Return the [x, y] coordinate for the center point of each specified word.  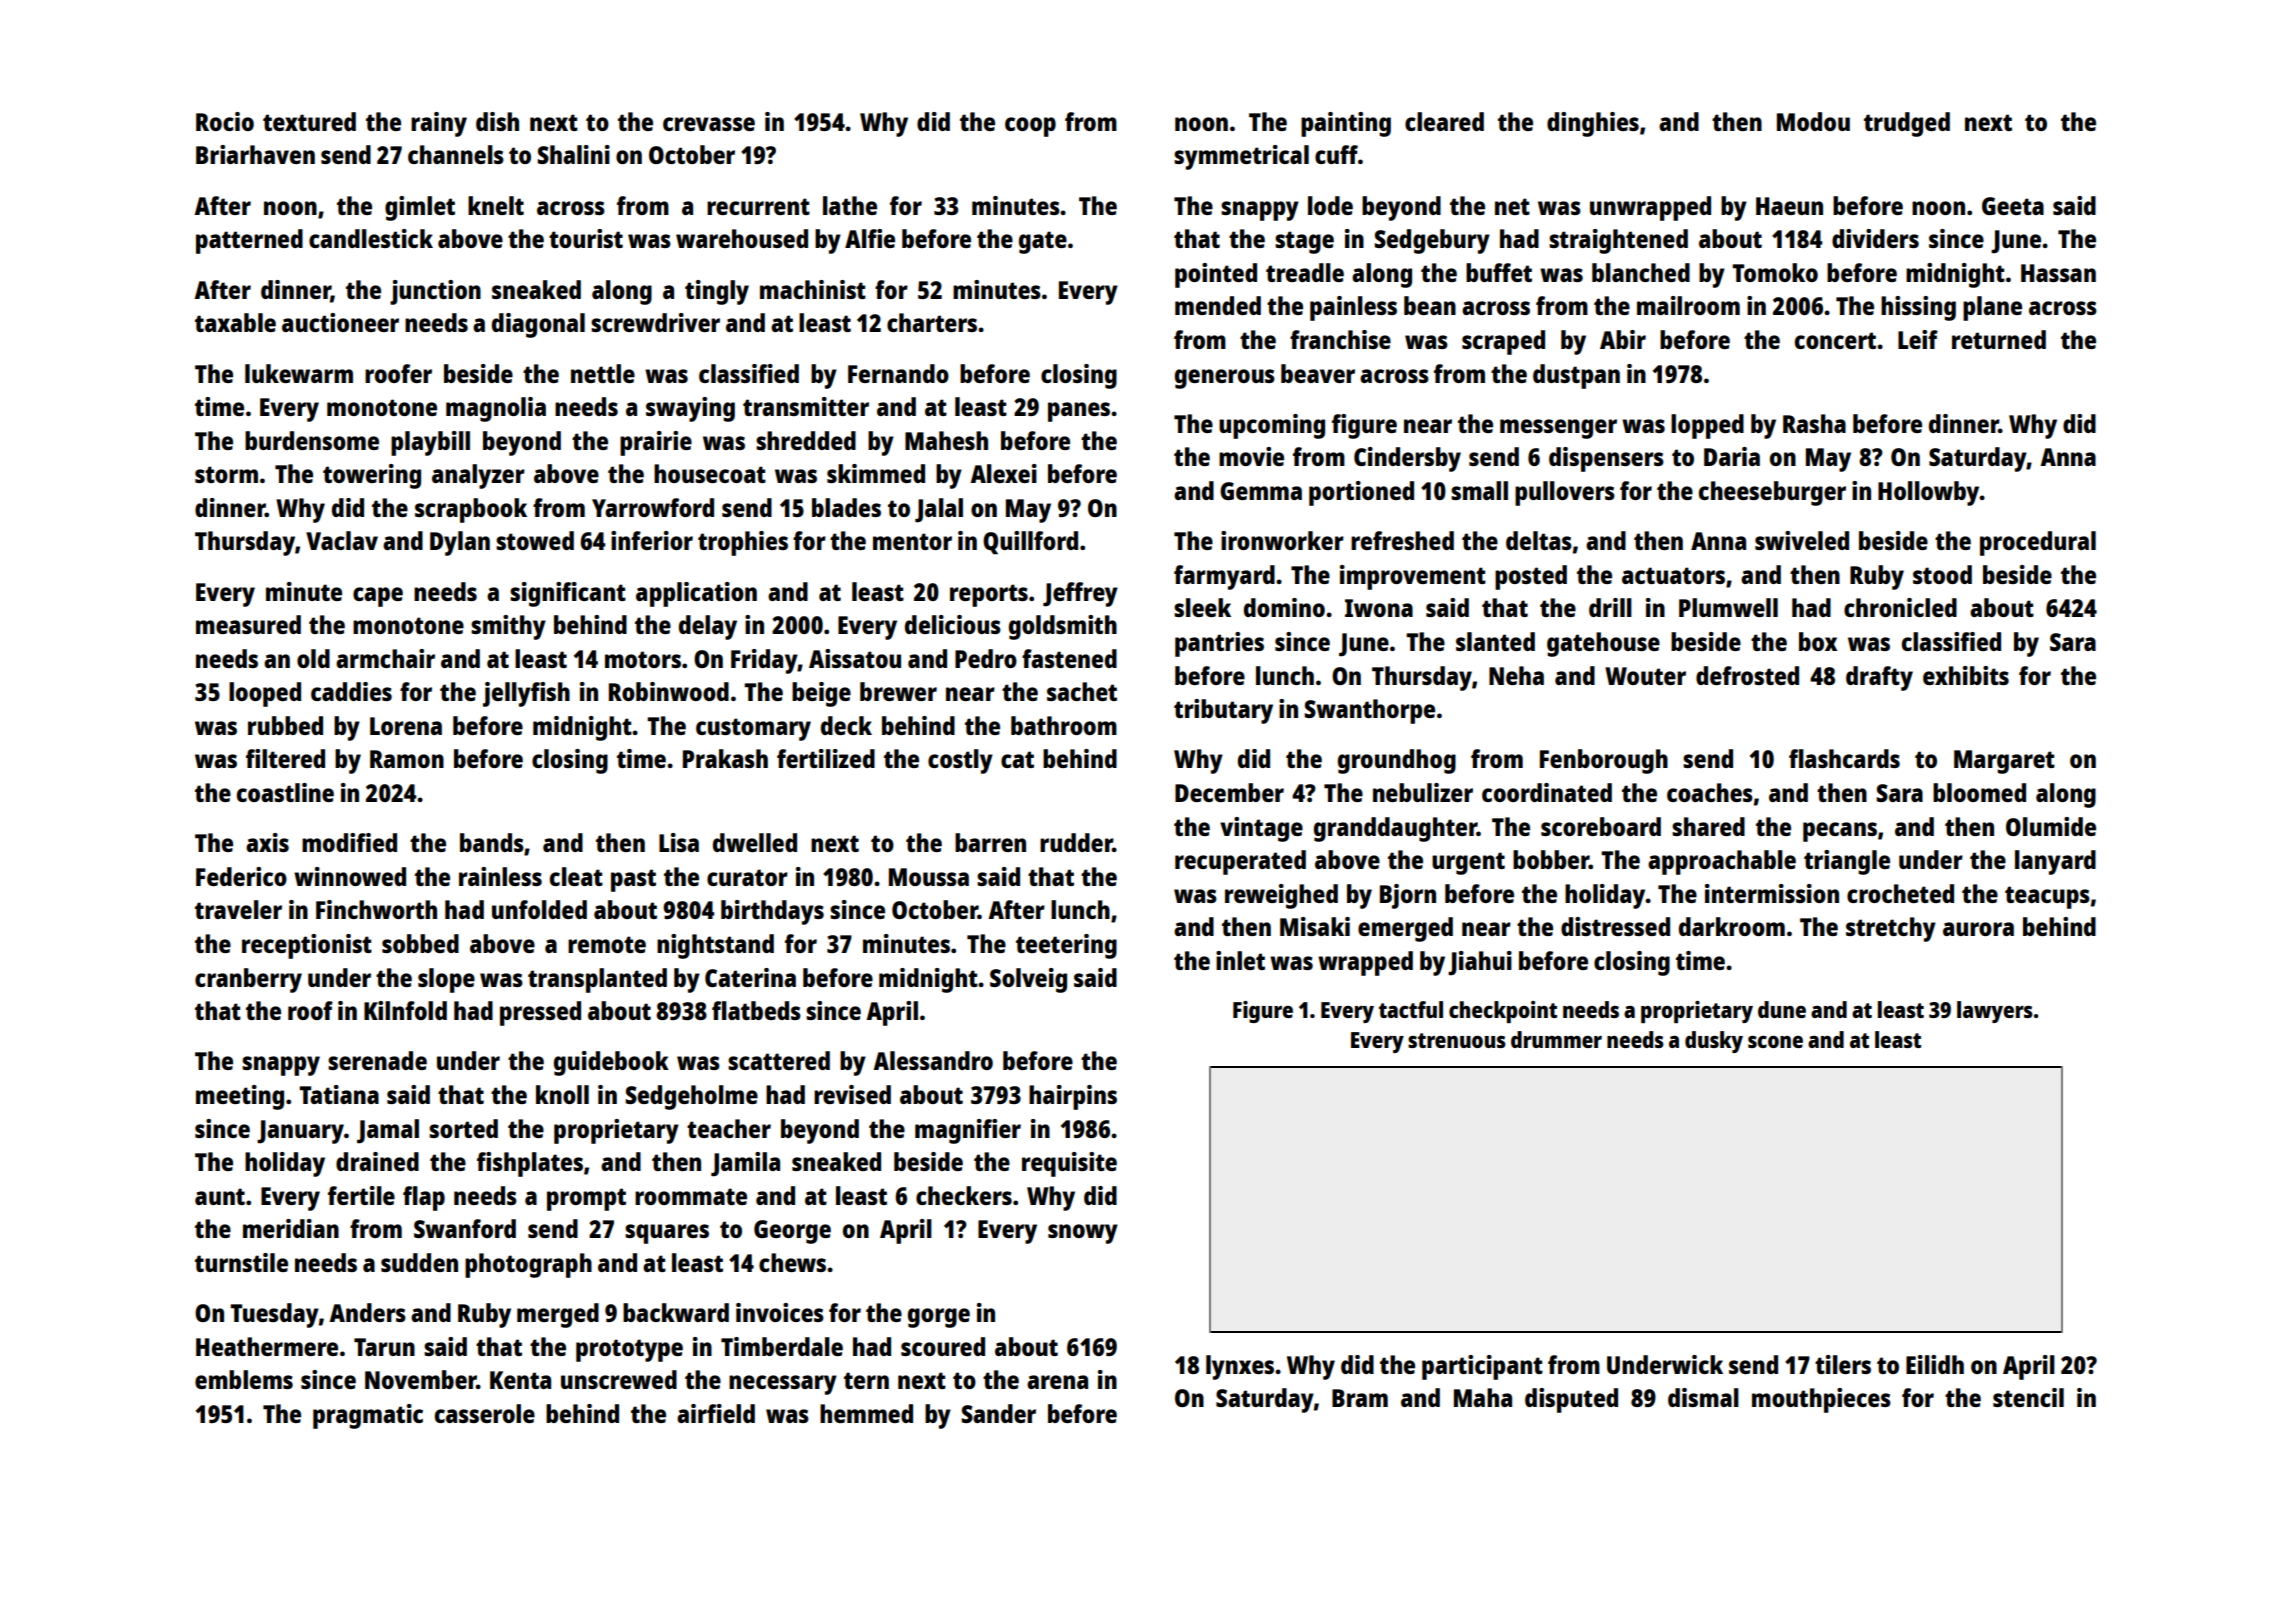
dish [497, 121]
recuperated [1240, 862]
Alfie [870, 238]
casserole [485, 1413]
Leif [1918, 339]
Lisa [679, 842]
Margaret [2004, 762]
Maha [1483, 1397]
